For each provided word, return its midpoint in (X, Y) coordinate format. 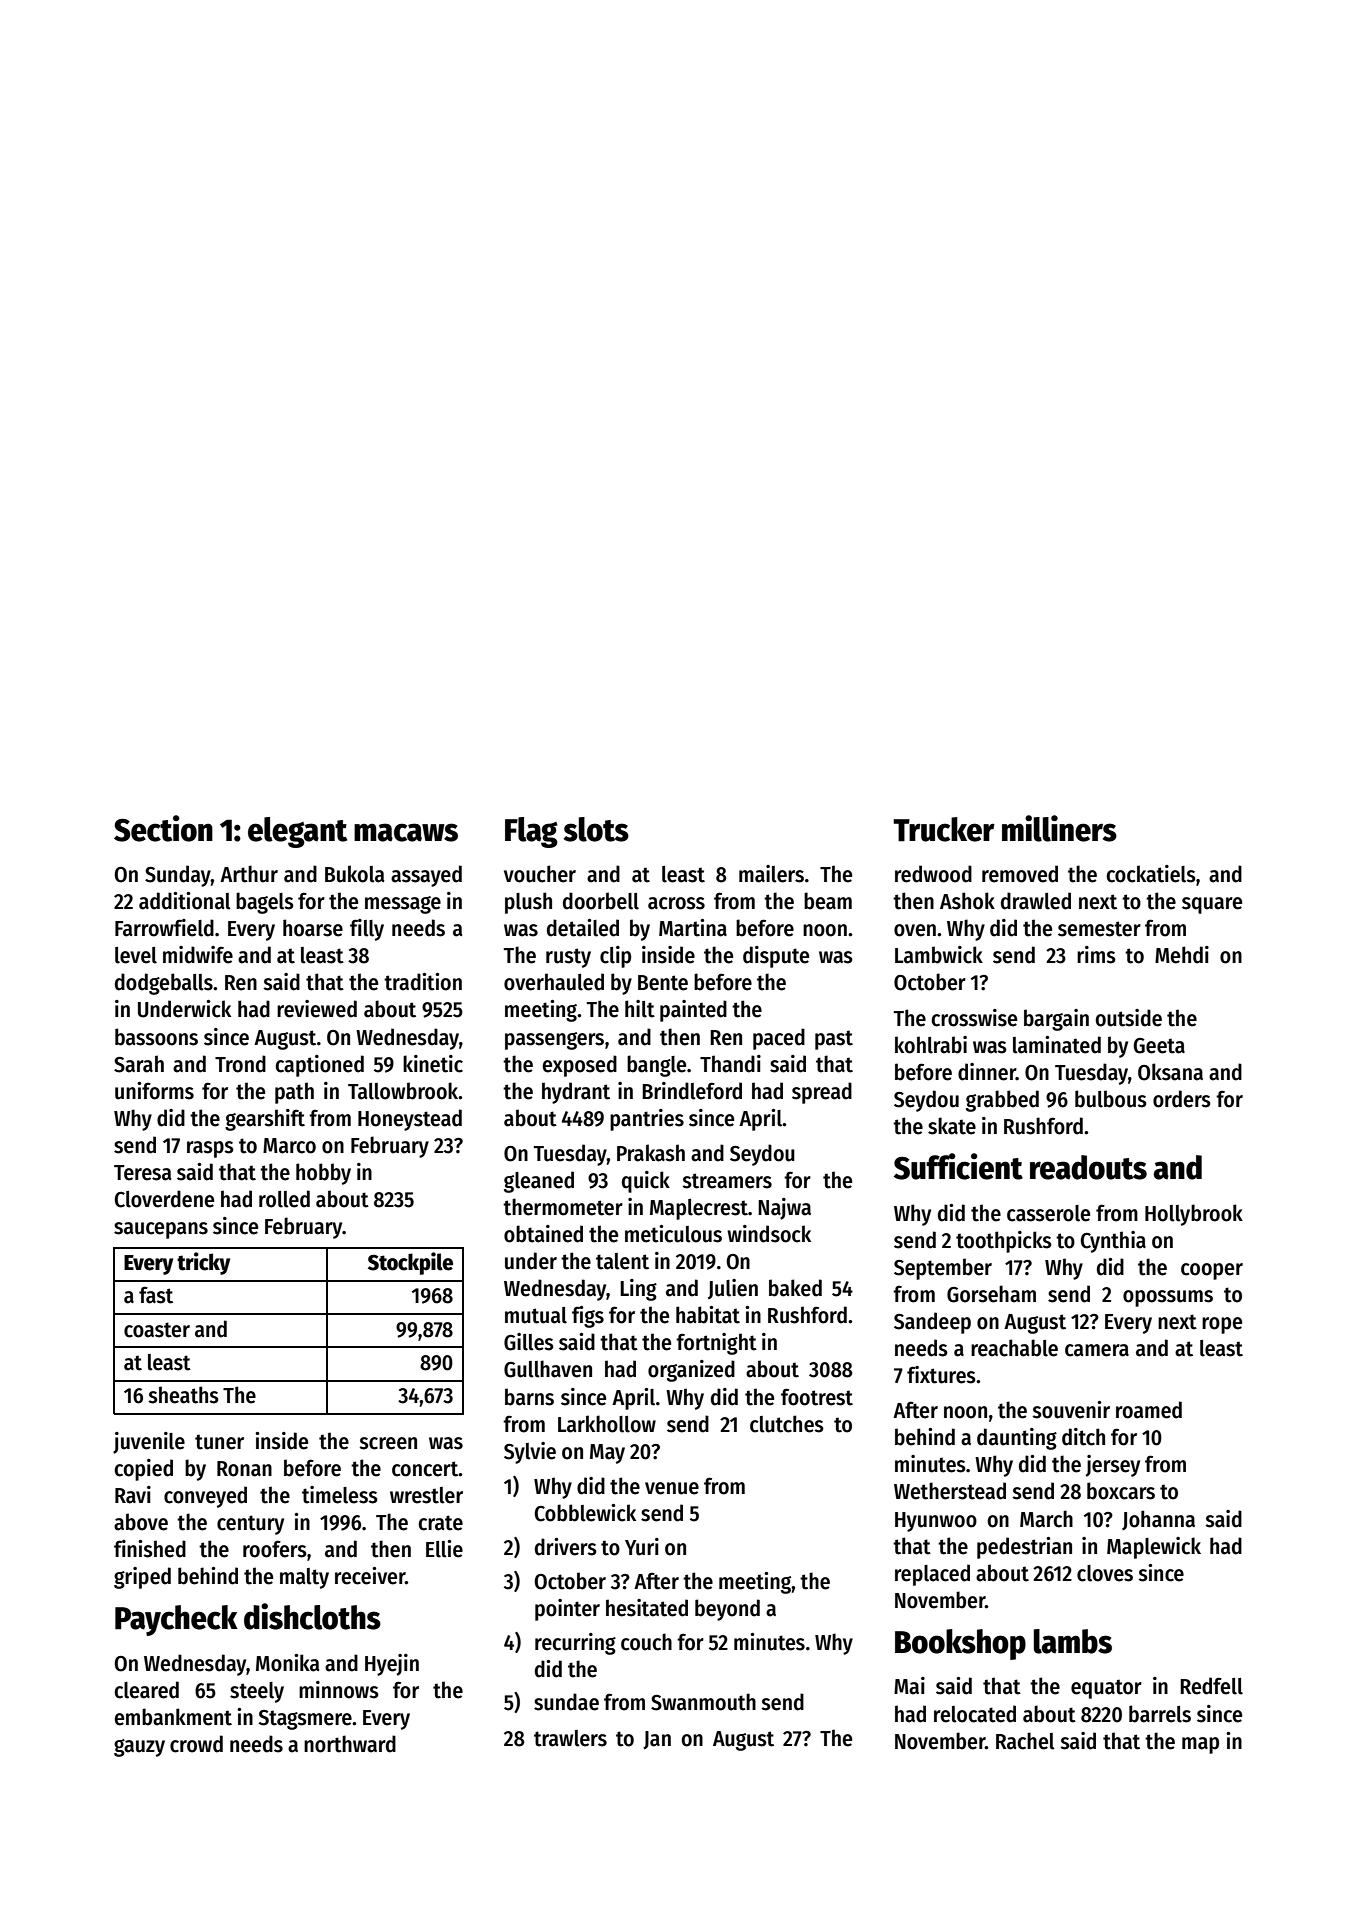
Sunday (178, 876)
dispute (776, 957)
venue (672, 1488)
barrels (1160, 1714)
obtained (543, 1234)
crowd (196, 1744)
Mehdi (1182, 955)
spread (822, 1093)
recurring (575, 1644)
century (250, 1525)
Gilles (529, 1342)
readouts (1088, 1167)
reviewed (317, 1009)
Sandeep (932, 1323)
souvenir (1071, 1410)
